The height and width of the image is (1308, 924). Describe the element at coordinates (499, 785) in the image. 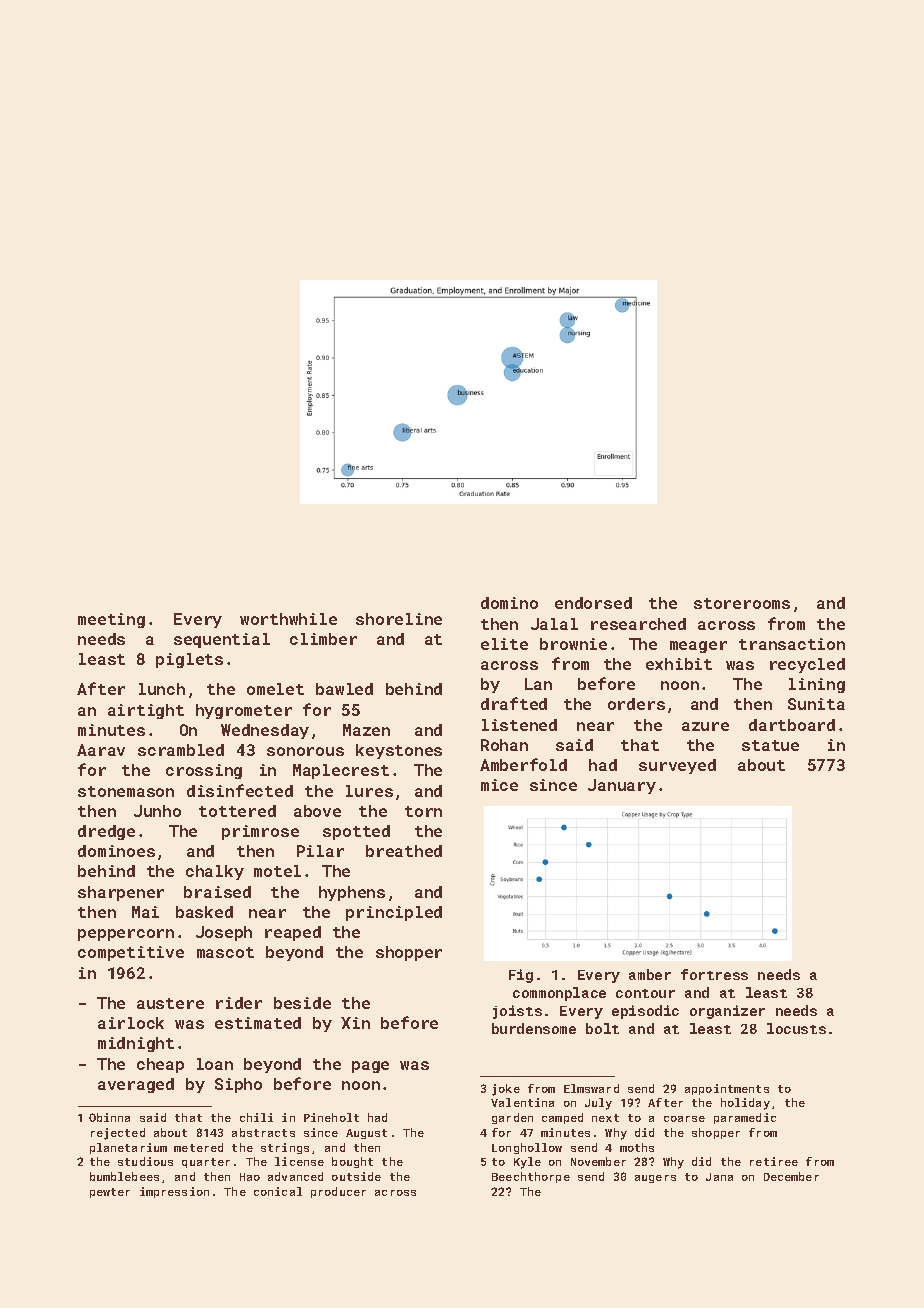

I see `mice` at that location.
